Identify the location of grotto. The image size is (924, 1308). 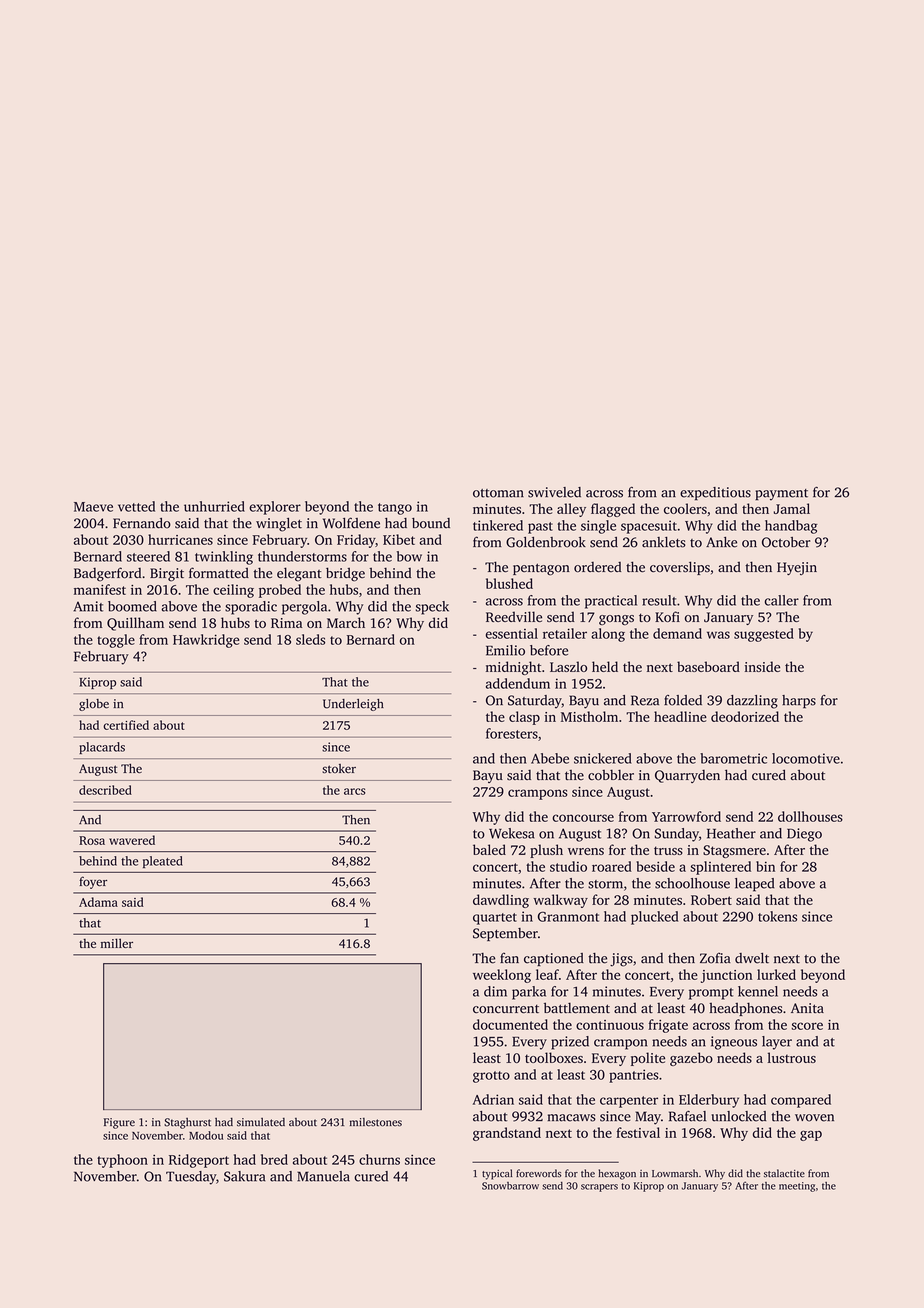
(491, 1077).
